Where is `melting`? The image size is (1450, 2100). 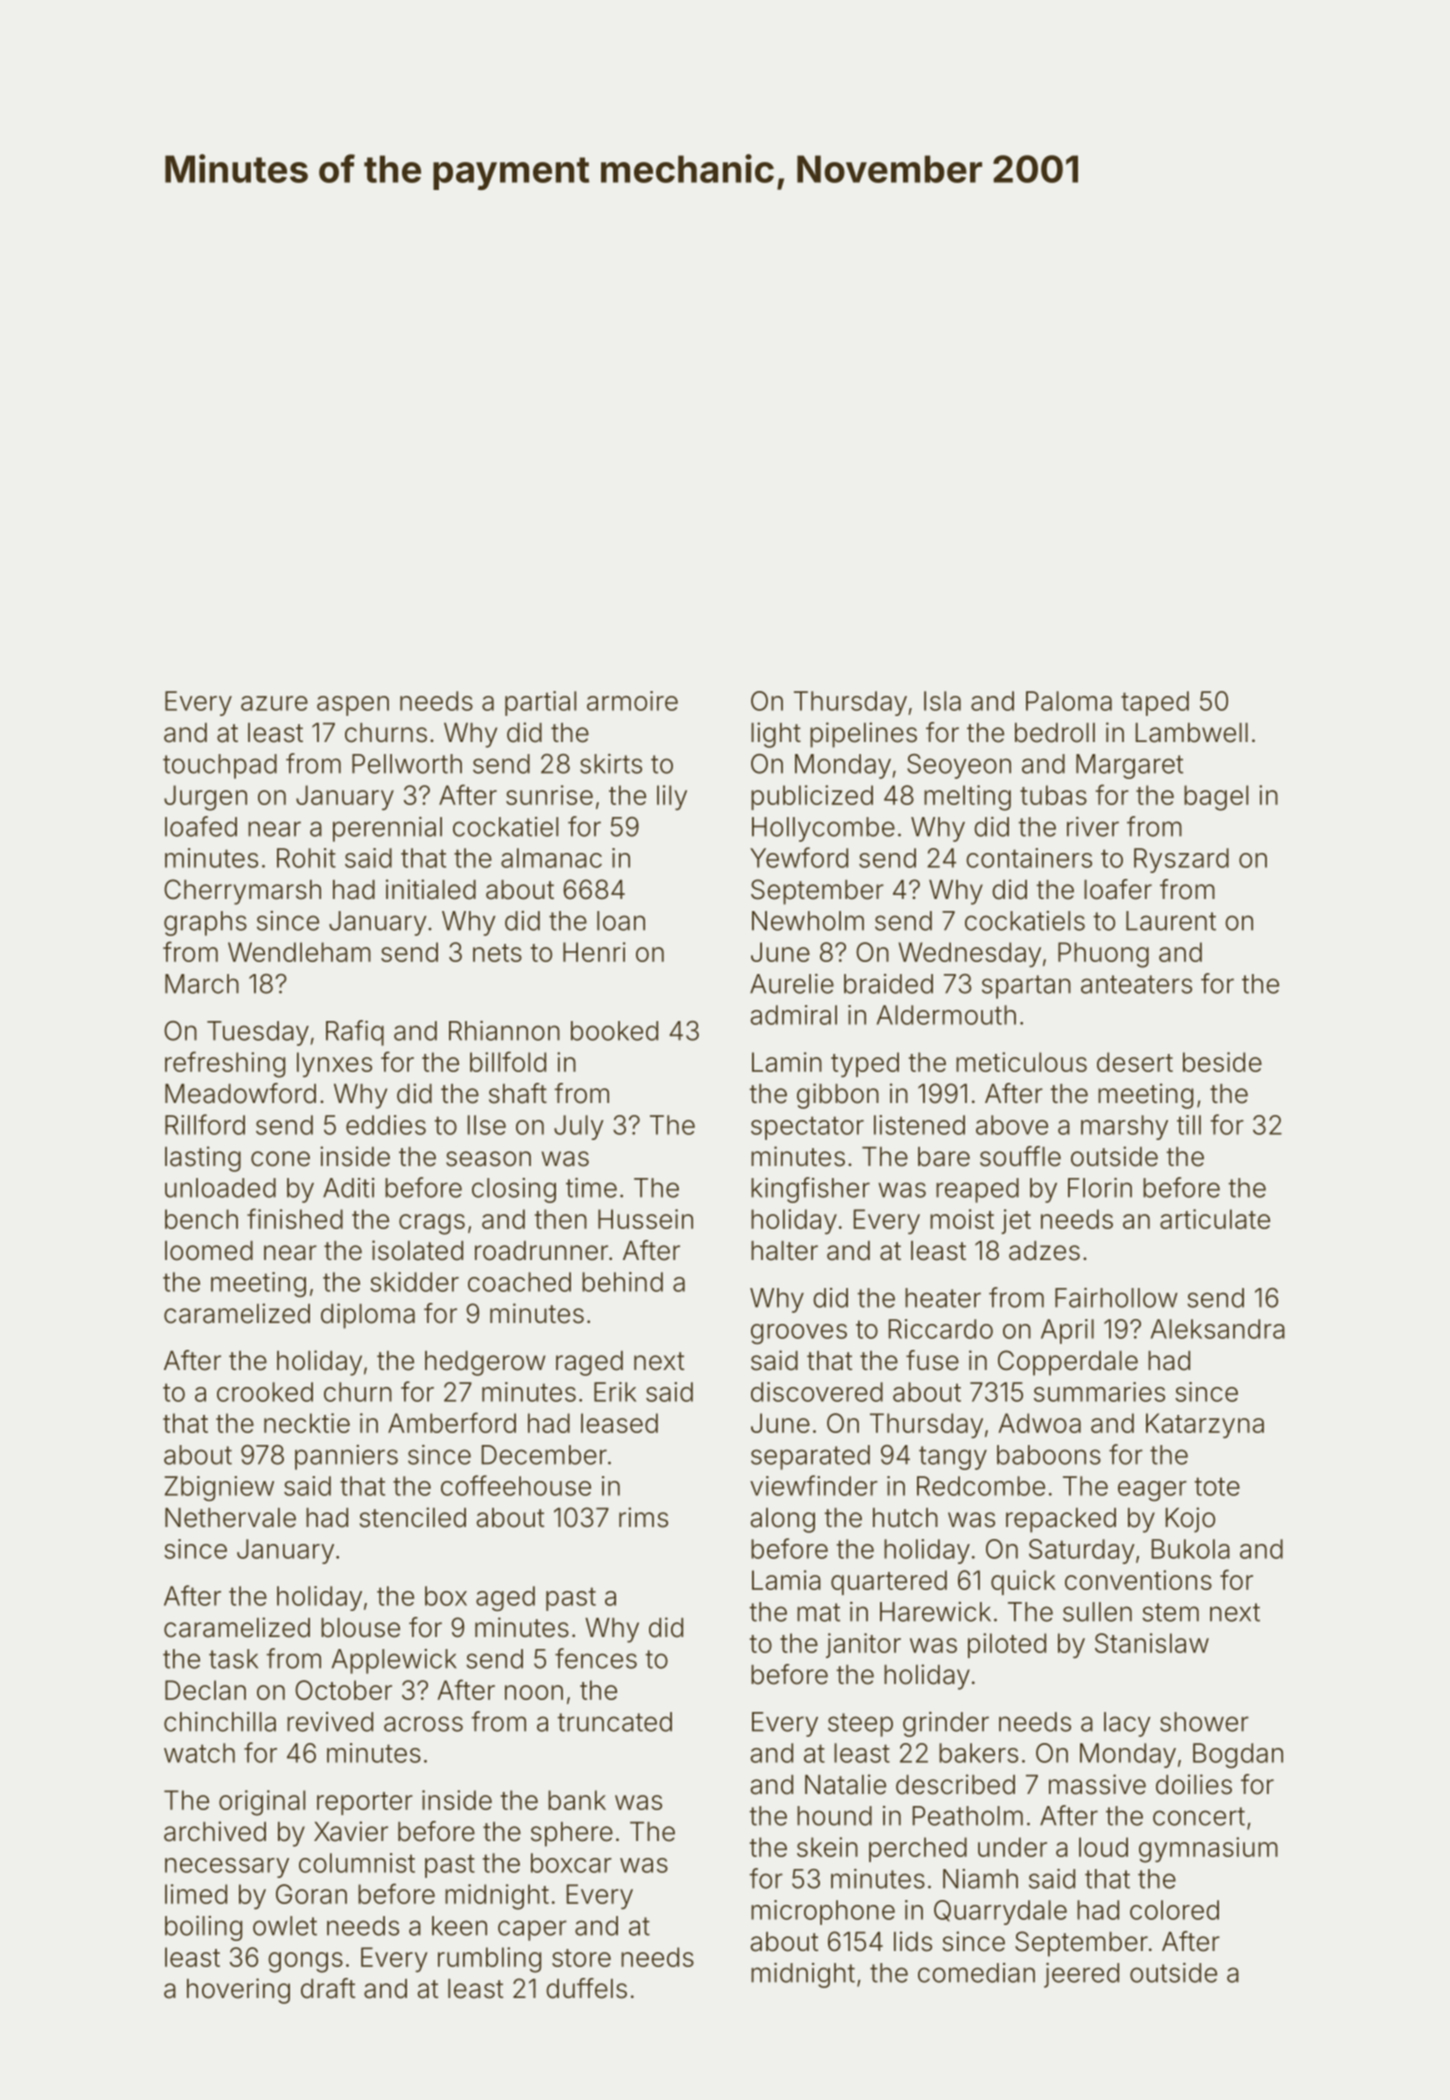
melting is located at coordinates (967, 798).
